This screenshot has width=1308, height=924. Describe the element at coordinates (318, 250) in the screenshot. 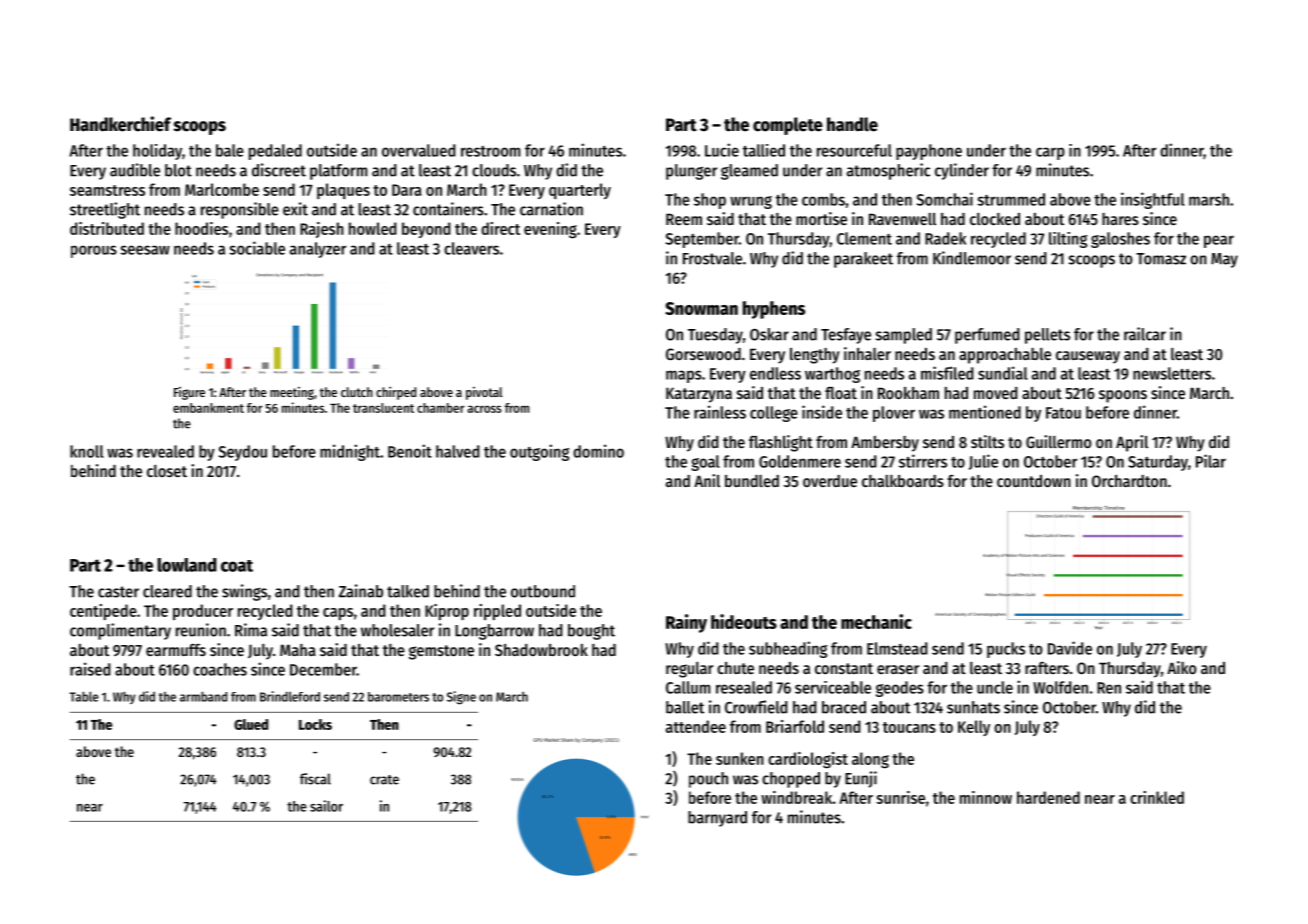

I see `analyzer` at that location.
